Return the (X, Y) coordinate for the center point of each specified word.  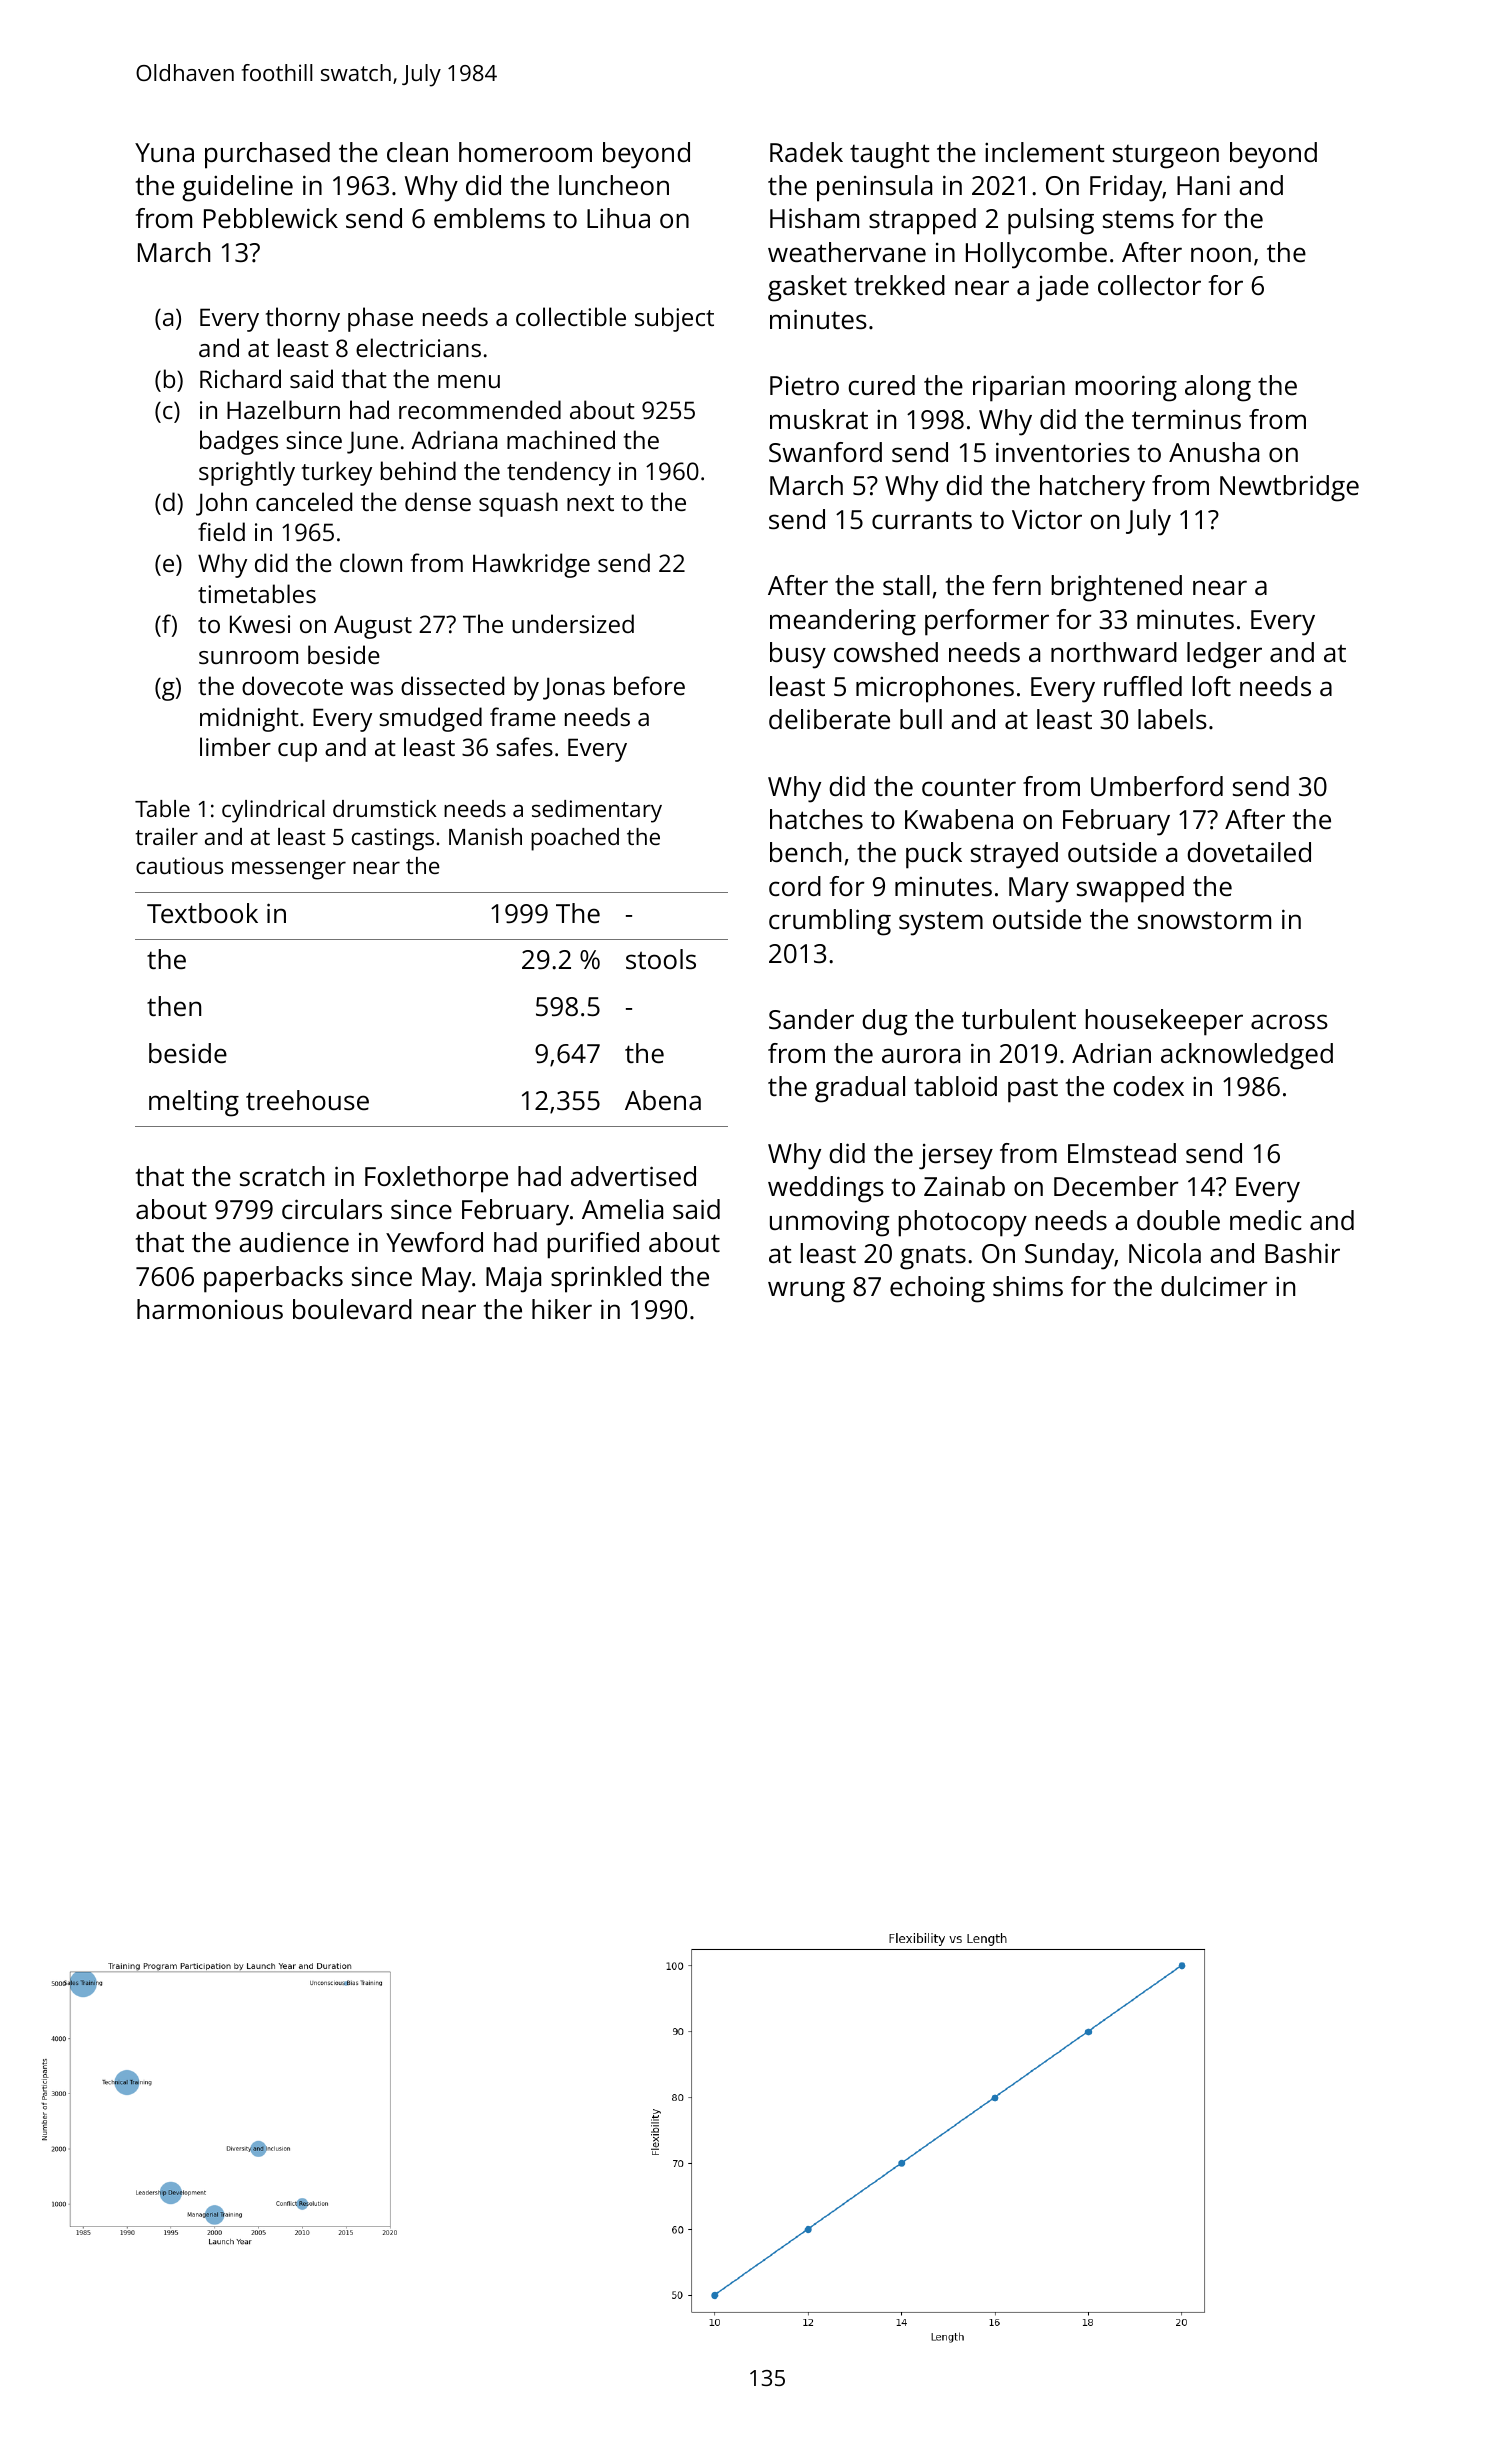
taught (889, 155)
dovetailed (1249, 852)
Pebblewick (271, 218)
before (649, 685)
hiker (562, 1309)
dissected (452, 685)
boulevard (352, 1309)
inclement (1044, 152)
